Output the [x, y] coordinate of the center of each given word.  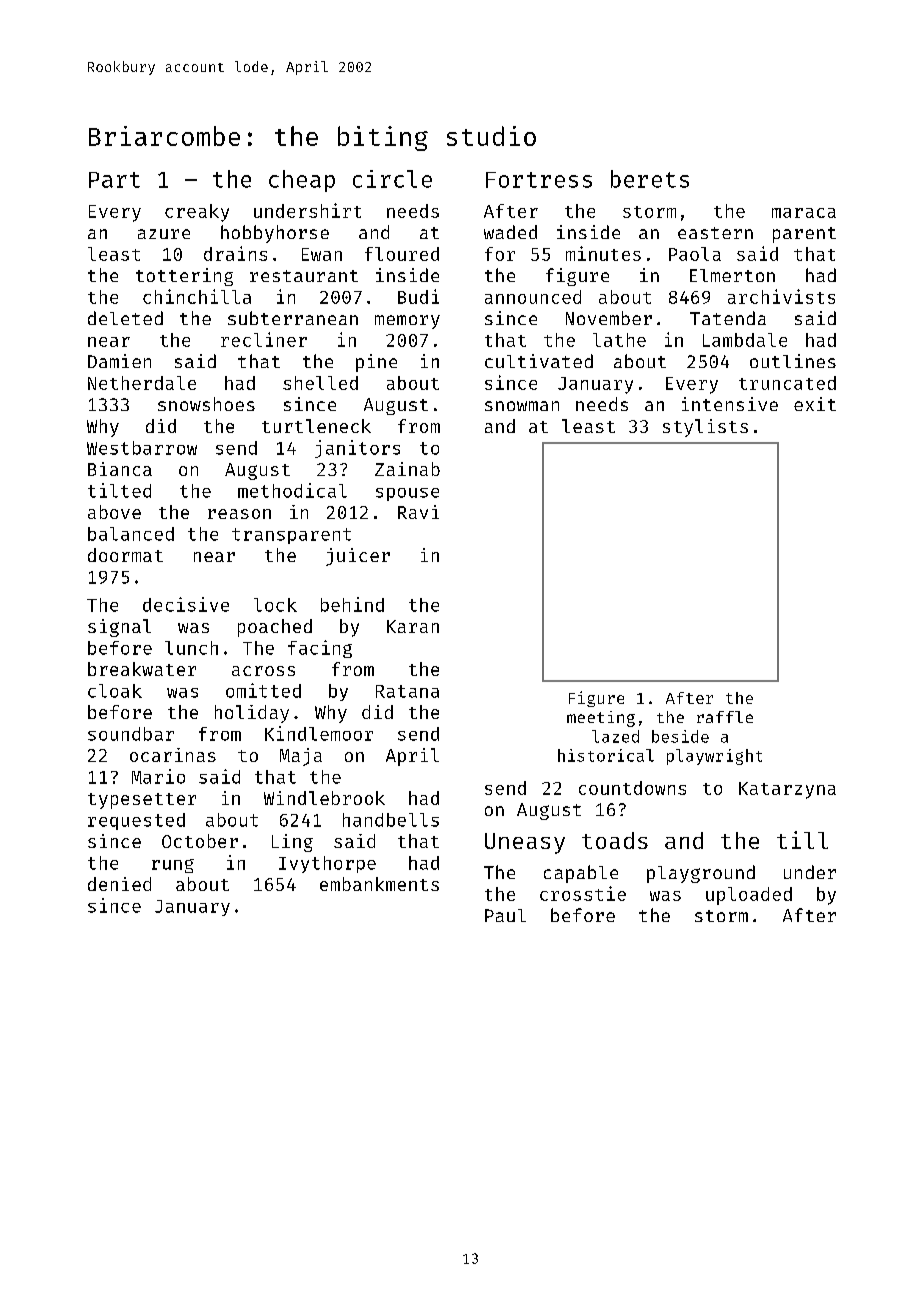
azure [164, 234]
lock [275, 605]
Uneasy [525, 843]
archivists [781, 296]
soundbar [131, 734]
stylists [705, 428]
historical [606, 755]
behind [352, 604]
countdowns [632, 788]
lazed [615, 736]
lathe [619, 340]
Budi [418, 296]
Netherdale [142, 383]
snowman [522, 406]
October [200, 841]
